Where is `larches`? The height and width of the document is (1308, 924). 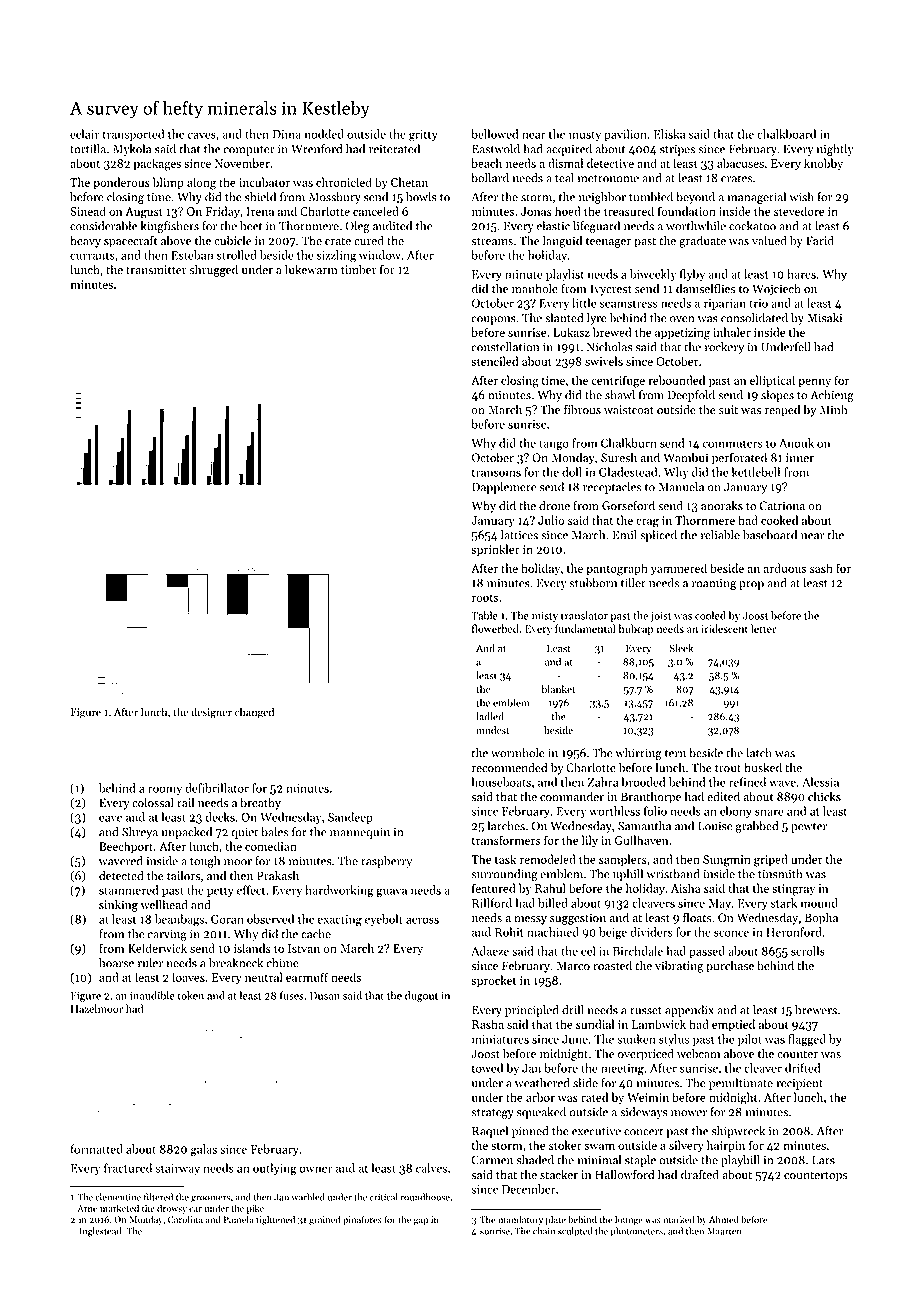
larches is located at coordinates (506, 826).
